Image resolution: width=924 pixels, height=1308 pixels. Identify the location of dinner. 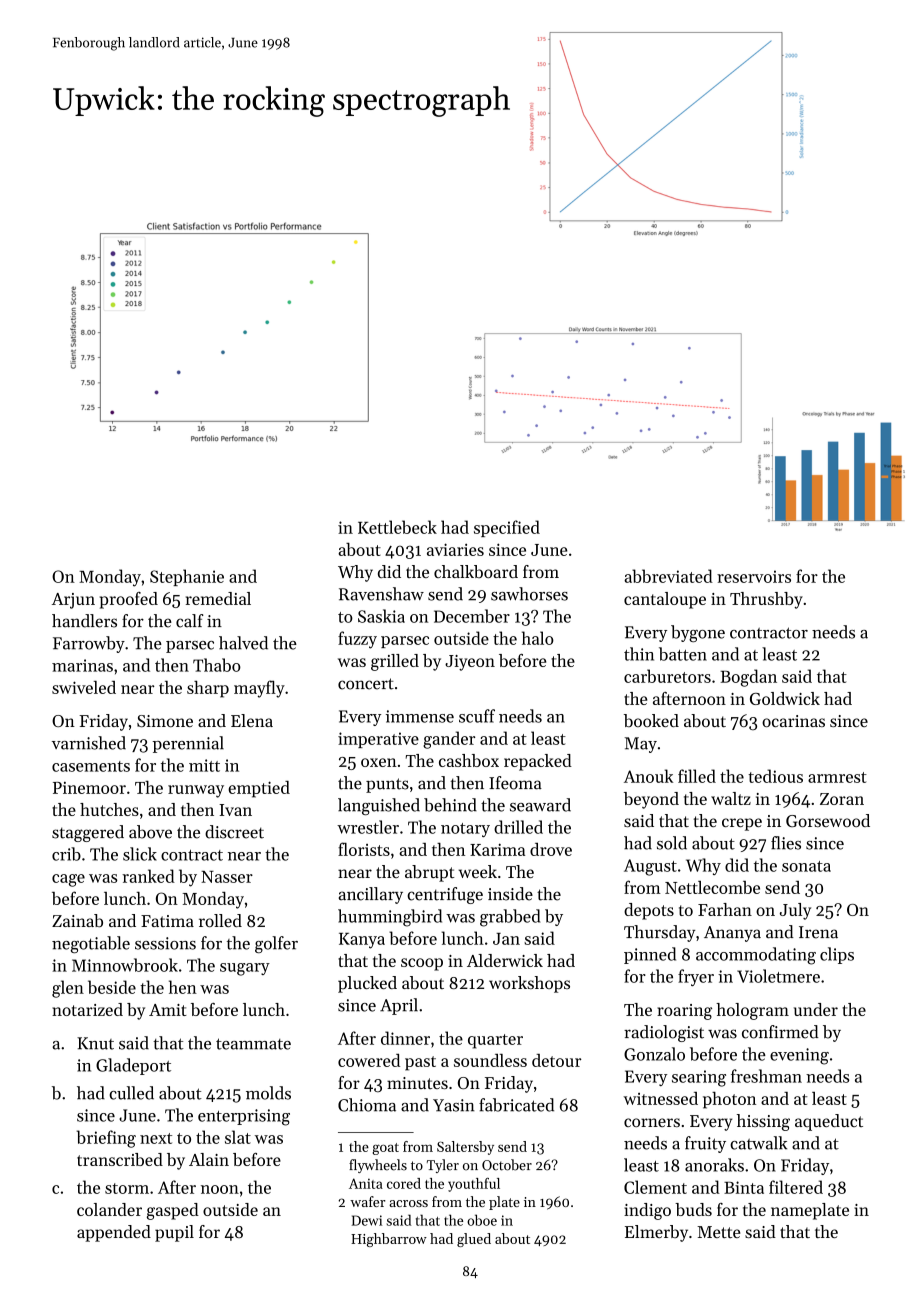
(405, 1038).
